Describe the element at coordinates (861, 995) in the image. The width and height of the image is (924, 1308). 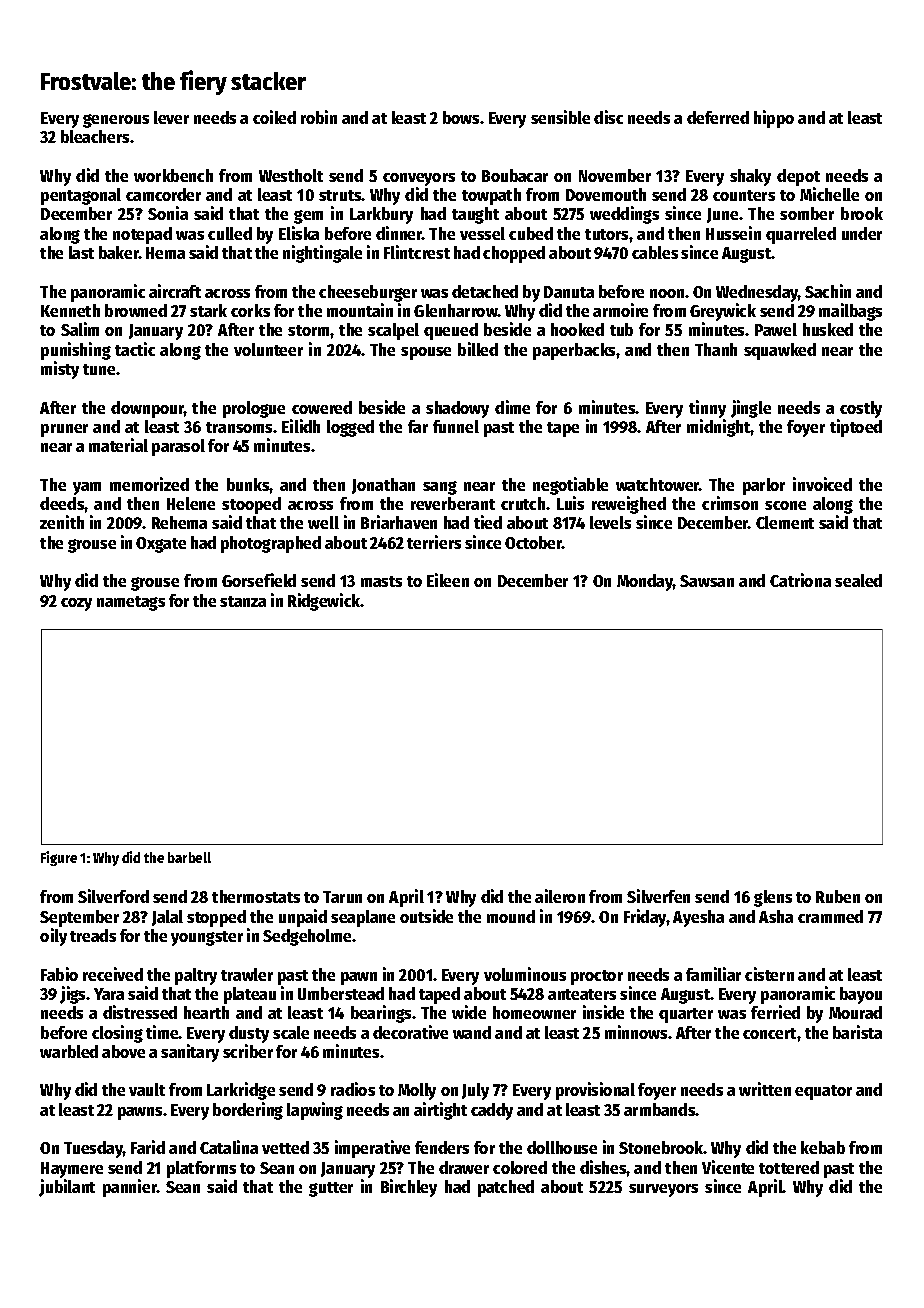
I see `bayou` at that location.
